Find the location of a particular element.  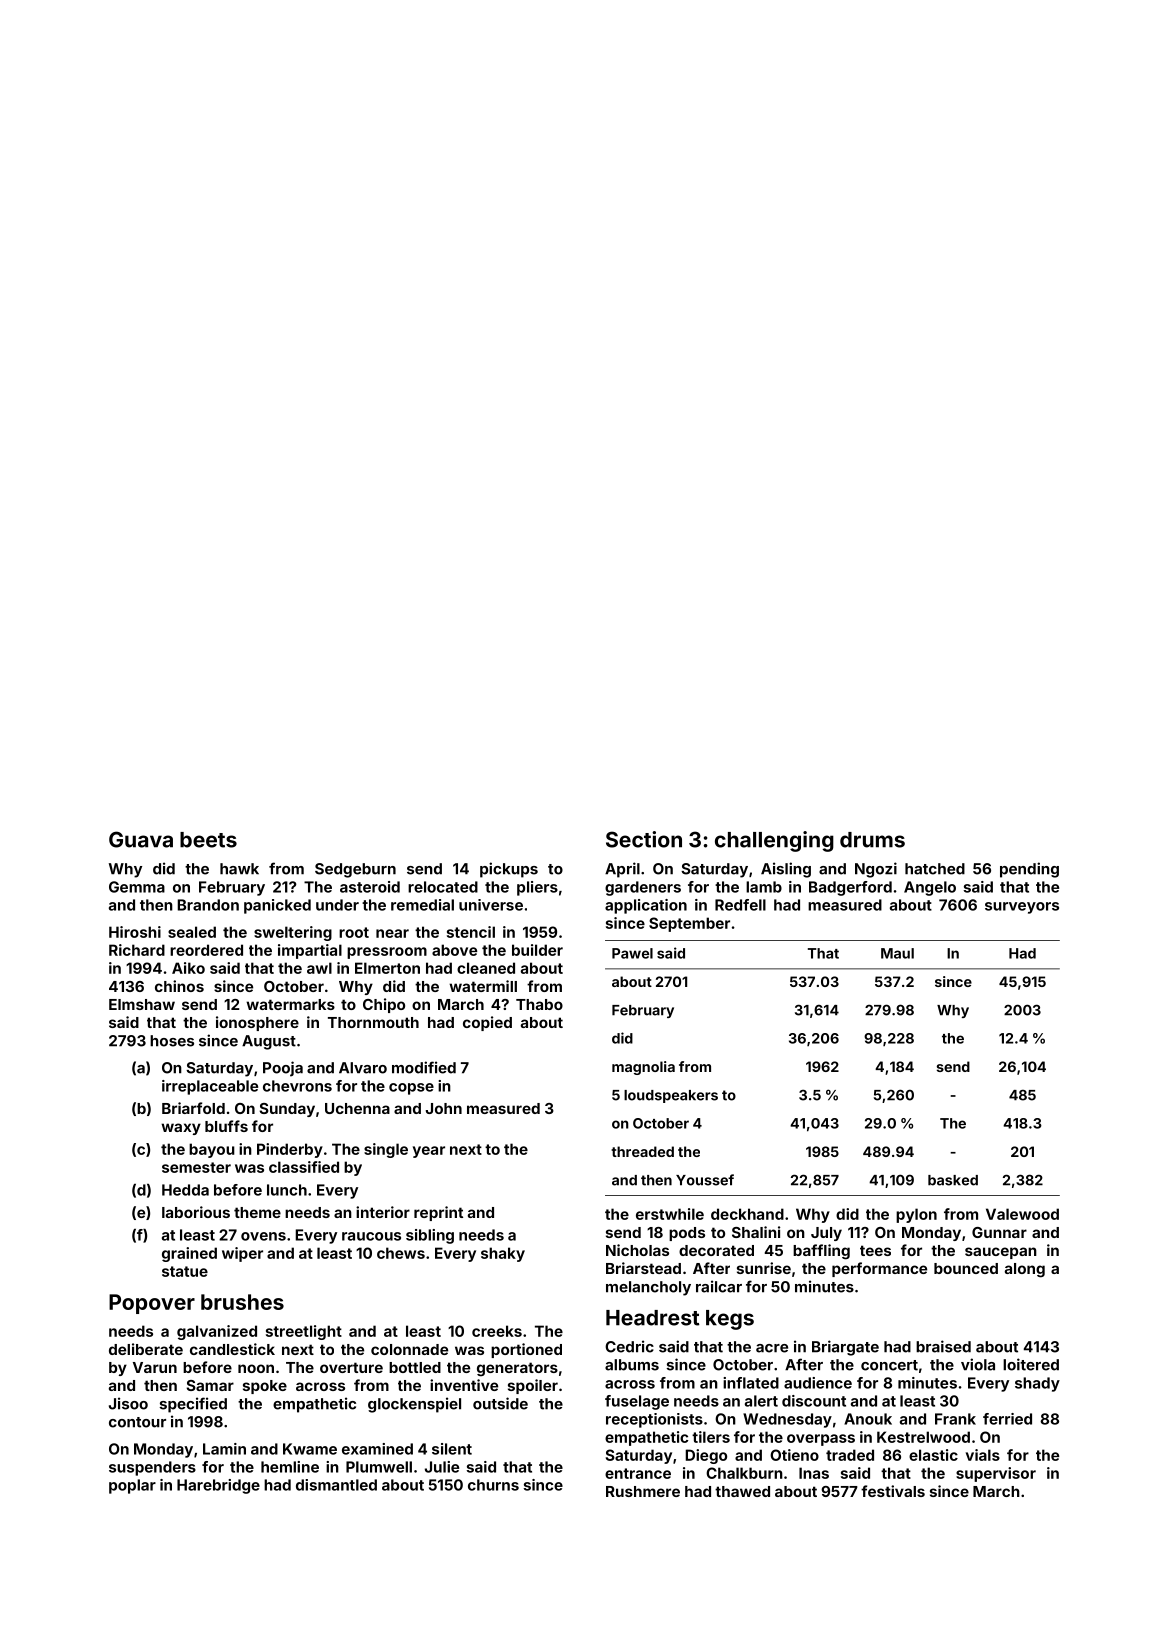

chews is located at coordinates (401, 1253).
